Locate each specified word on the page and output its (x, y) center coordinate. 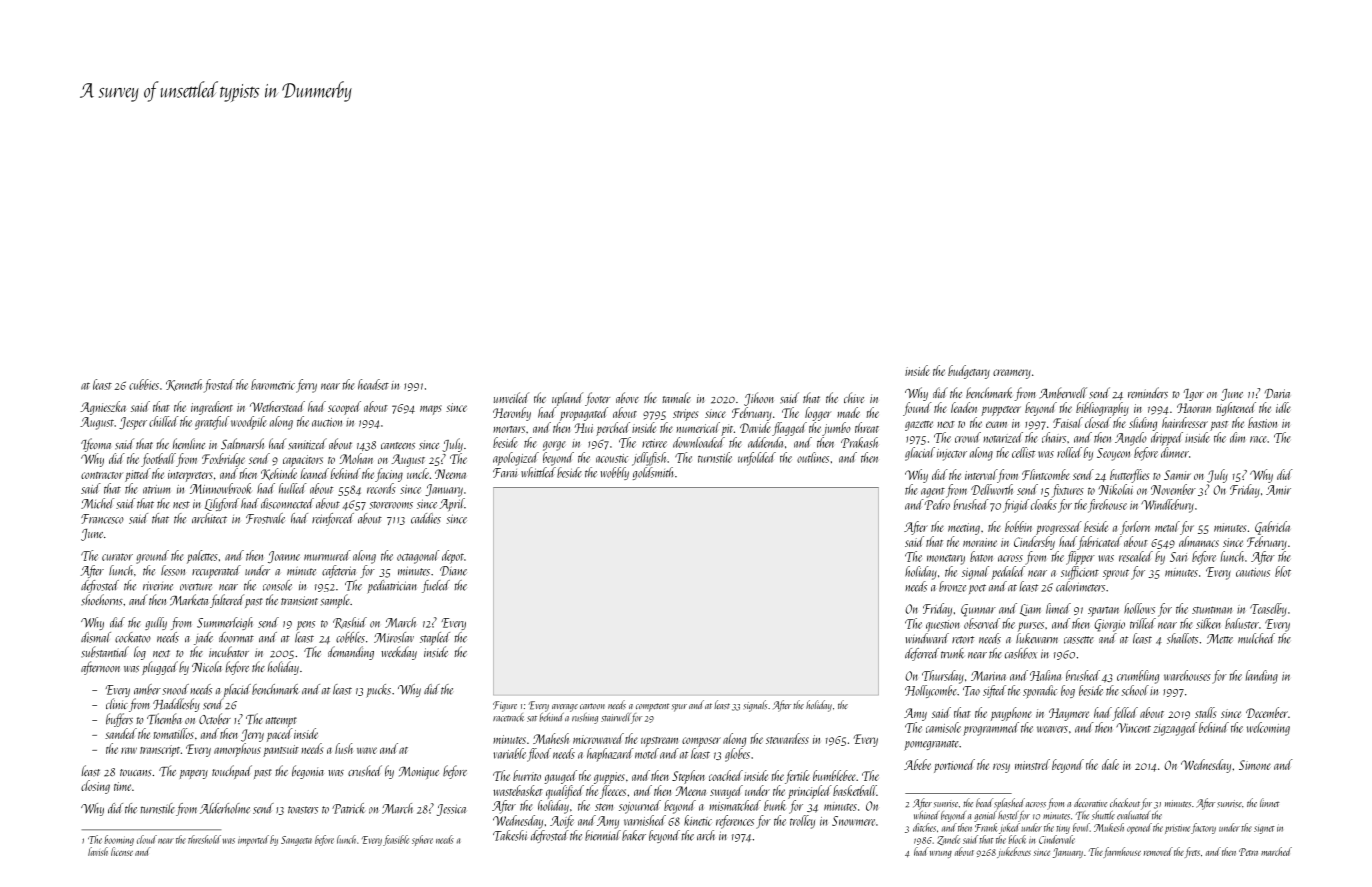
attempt (281, 722)
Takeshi (510, 835)
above (627, 398)
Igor (1194, 395)
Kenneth (184, 385)
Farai (505, 473)
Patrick (348, 808)
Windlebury (1167, 506)
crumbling (1138, 677)
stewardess (787, 738)
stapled (435, 638)
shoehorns (102, 600)
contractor (102, 475)
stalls (1205, 712)
